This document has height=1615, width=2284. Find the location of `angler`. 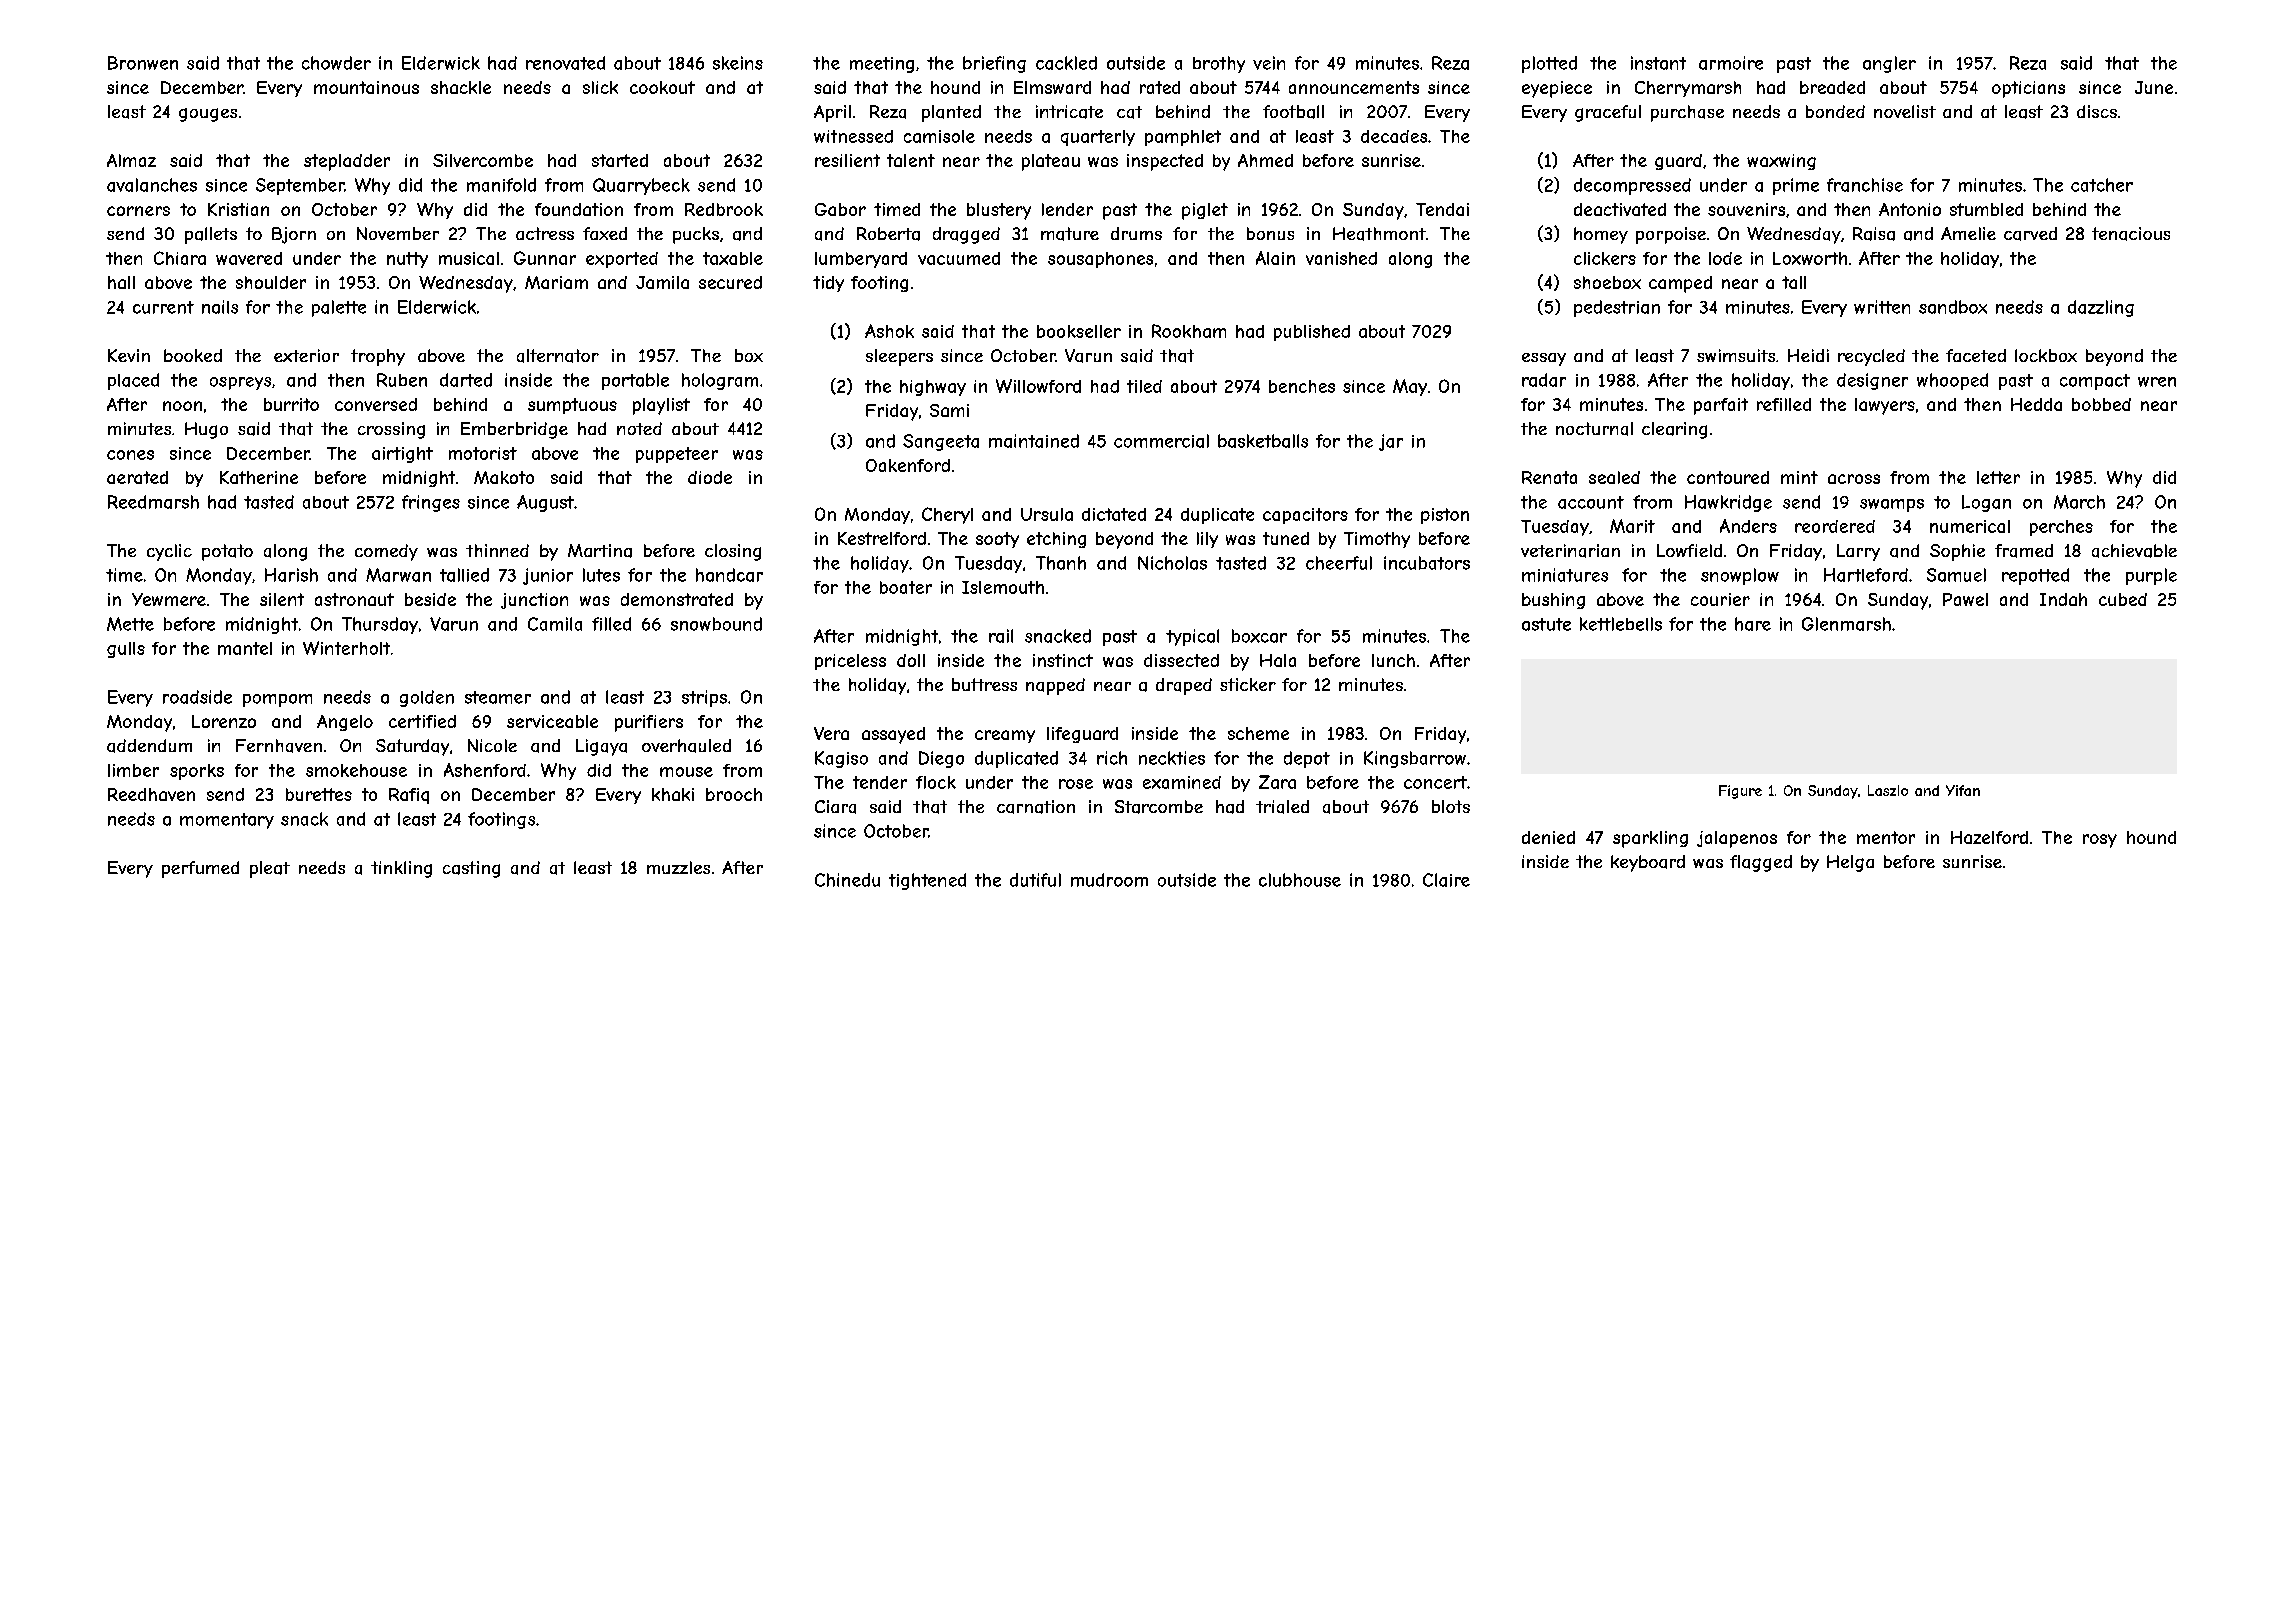

angler is located at coordinates (1889, 64).
